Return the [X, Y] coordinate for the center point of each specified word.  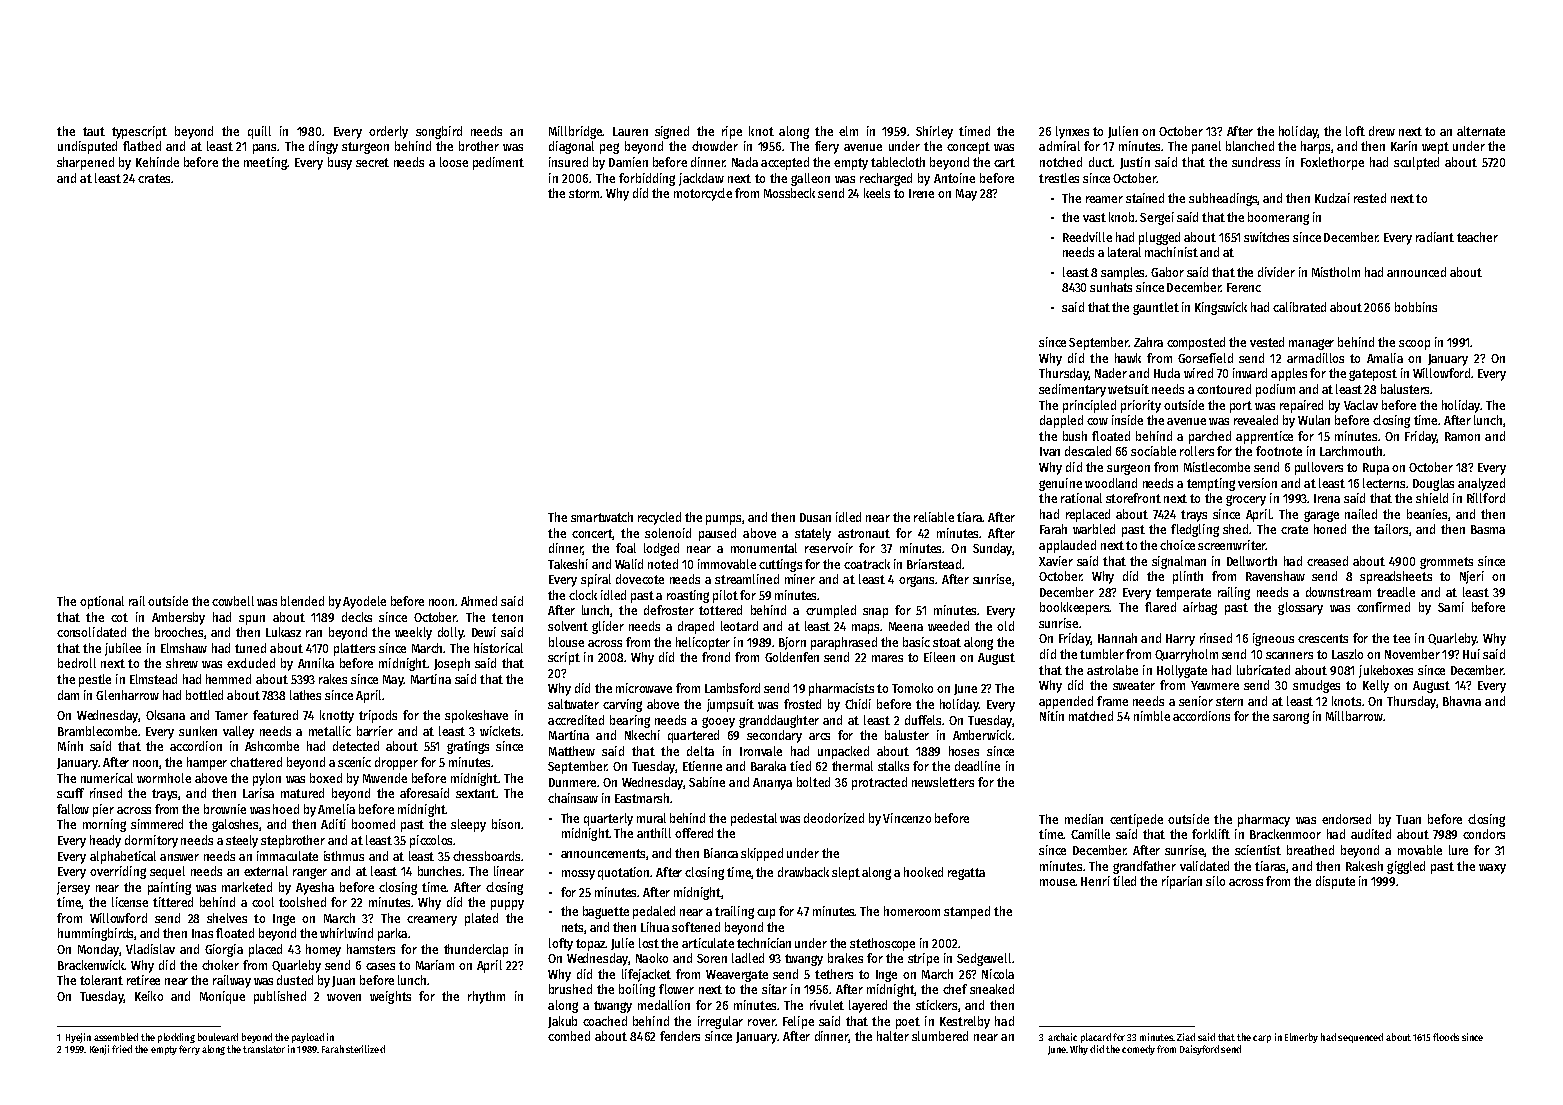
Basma [1488, 529]
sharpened [85, 163]
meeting [266, 163]
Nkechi [642, 735]
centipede [1136, 820]
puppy [507, 905]
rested [1370, 198]
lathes [305, 695]
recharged [886, 179]
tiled [1124, 881]
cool [263, 902]
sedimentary [1072, 390]
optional [102, 602]
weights [390, 997]
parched [1210, 437]
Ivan [1050, 451]
